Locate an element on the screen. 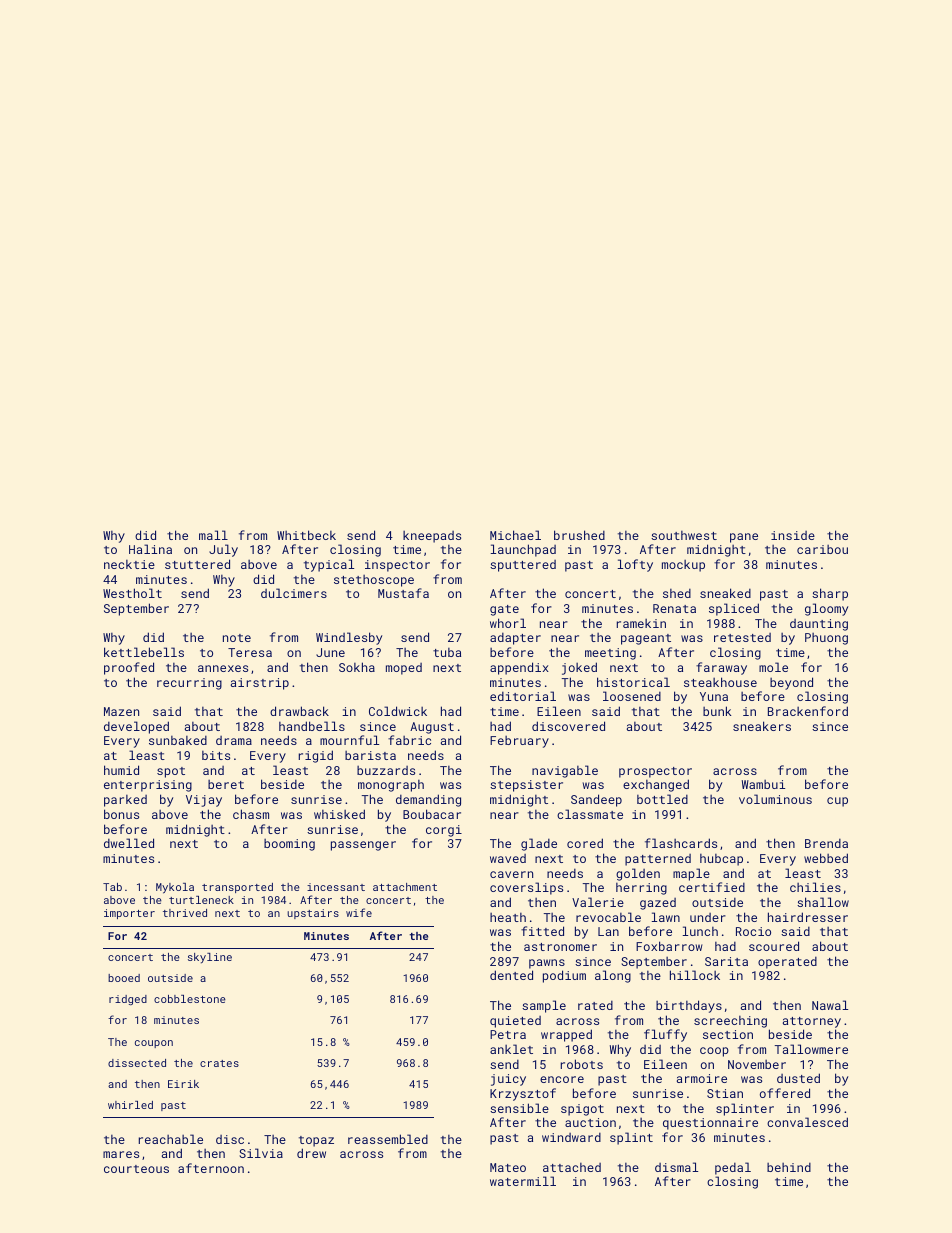 The height and width of the screenshot is (1233, 952). whirled is located at coordinates (130, 1105).
